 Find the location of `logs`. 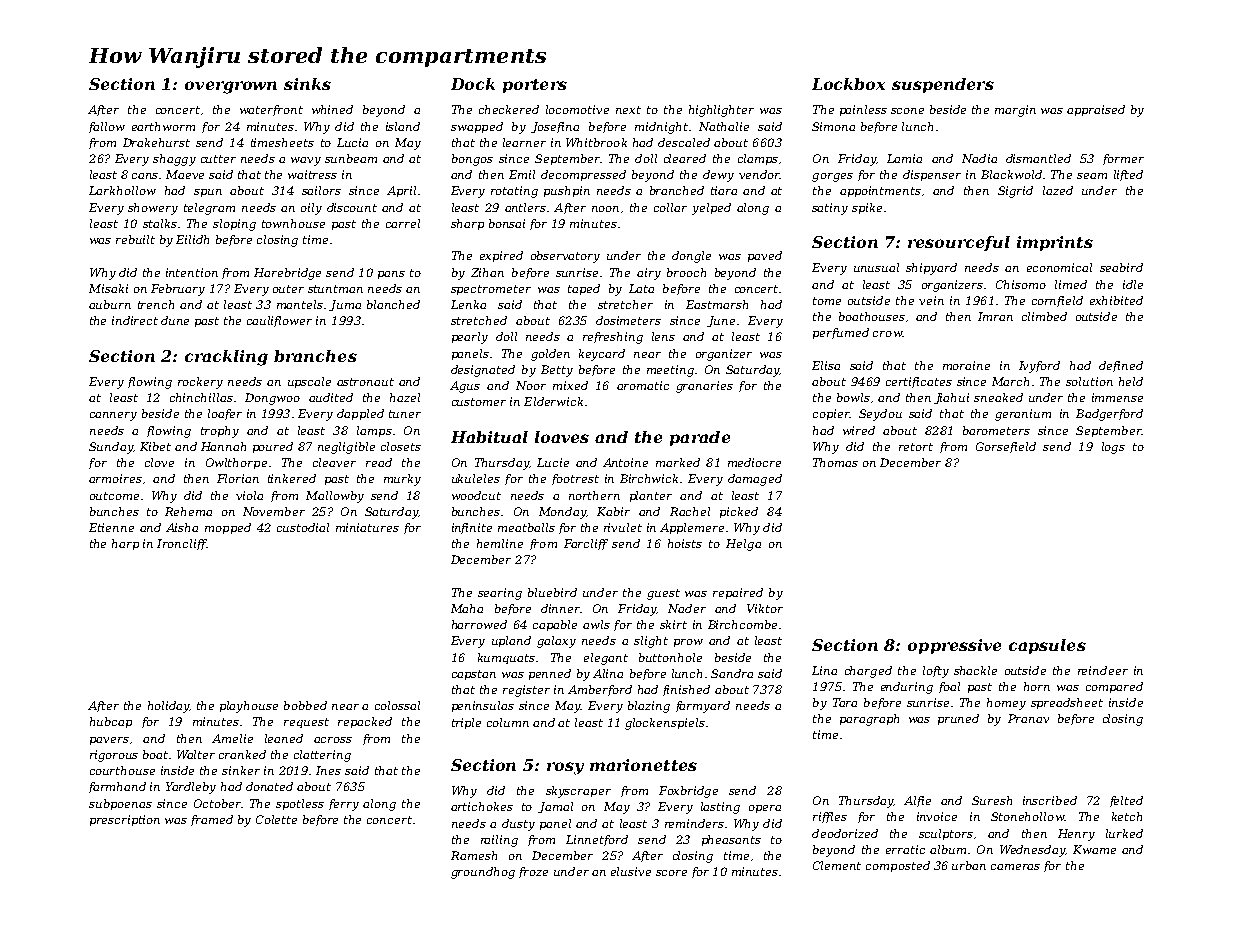

logs is located at coordinates (1113, 448).
